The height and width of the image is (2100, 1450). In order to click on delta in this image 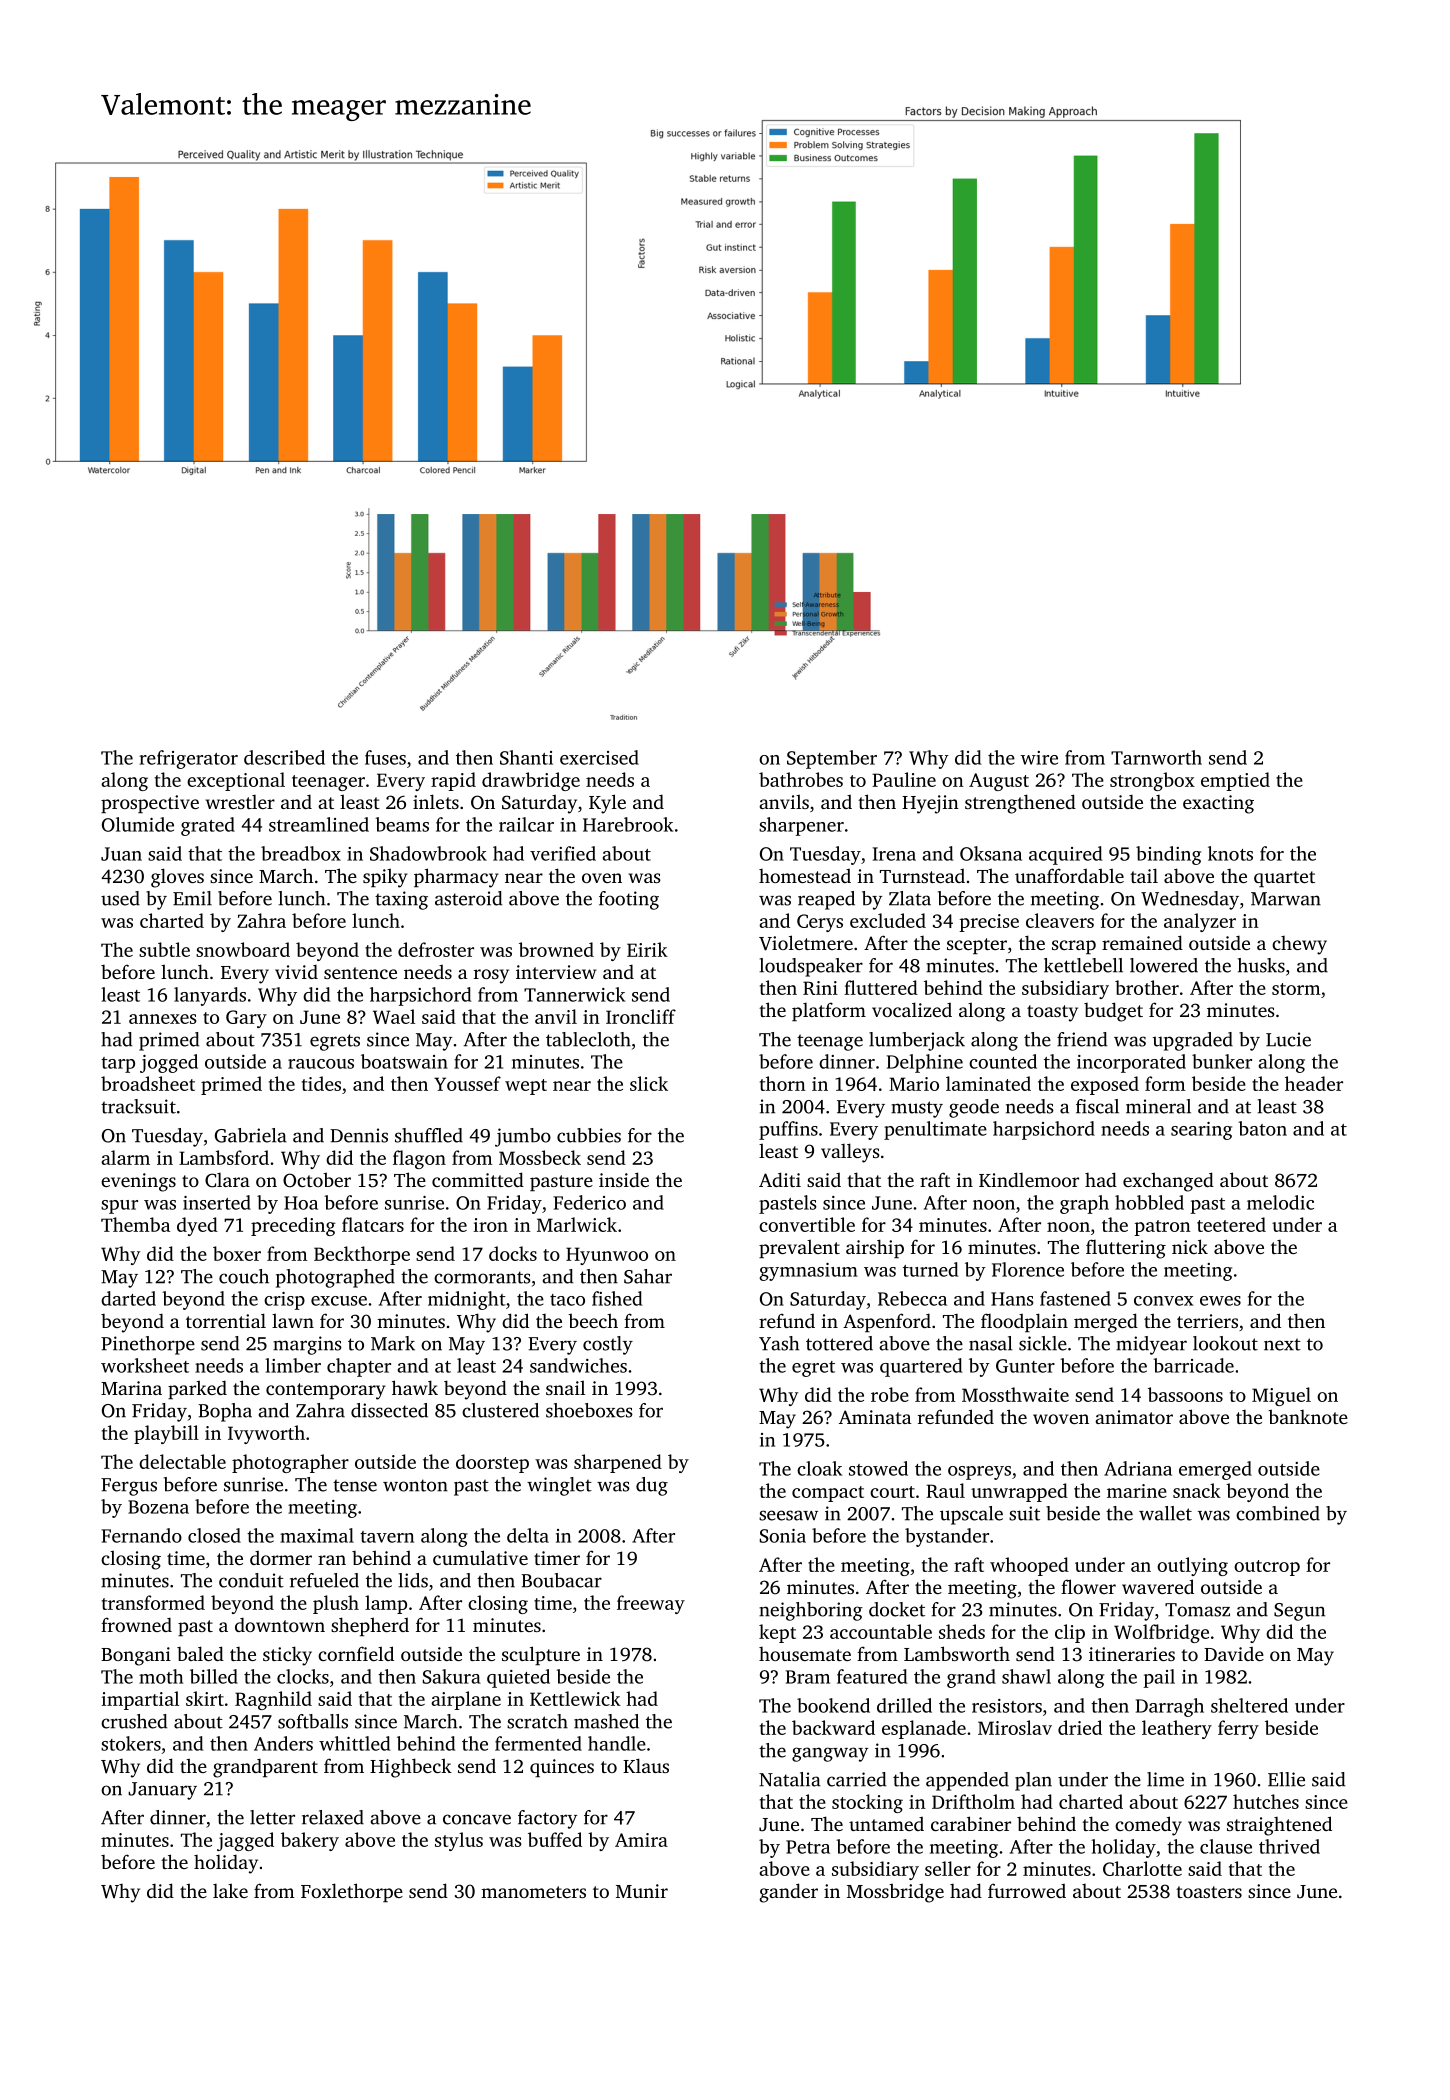, I will do `click(528, 1535)`.
